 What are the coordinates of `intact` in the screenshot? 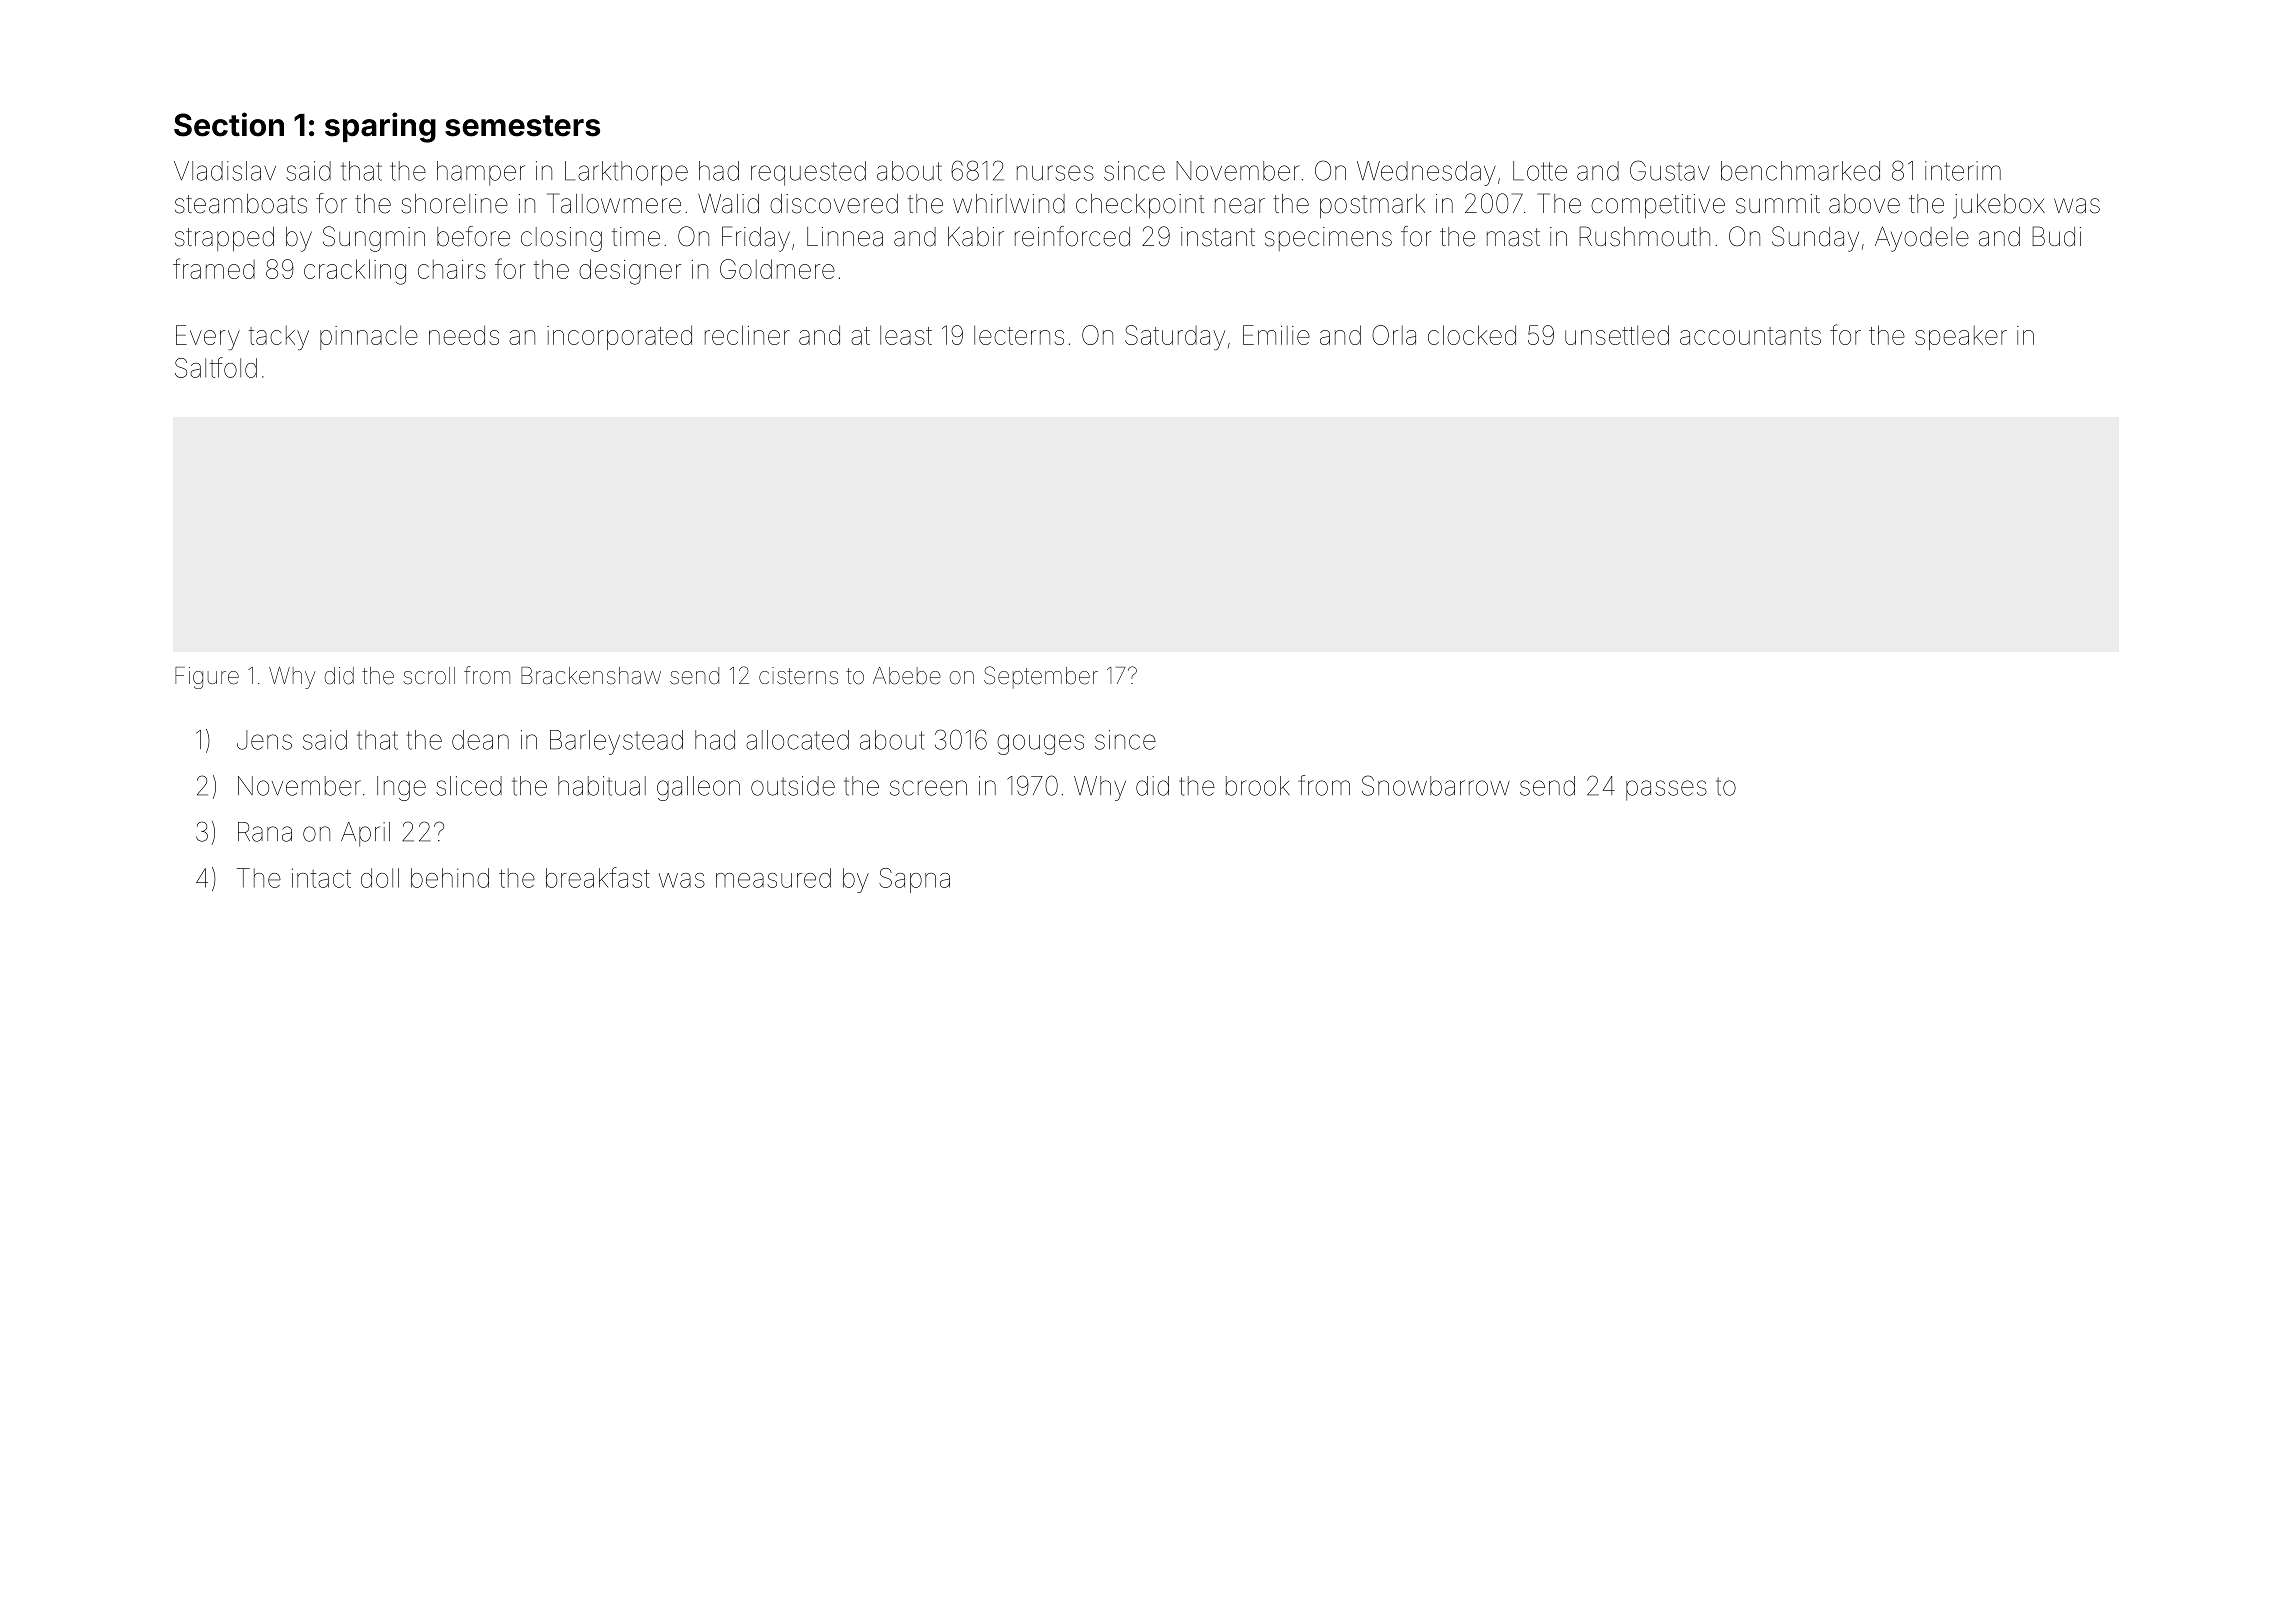 It's located at (321, 878).
